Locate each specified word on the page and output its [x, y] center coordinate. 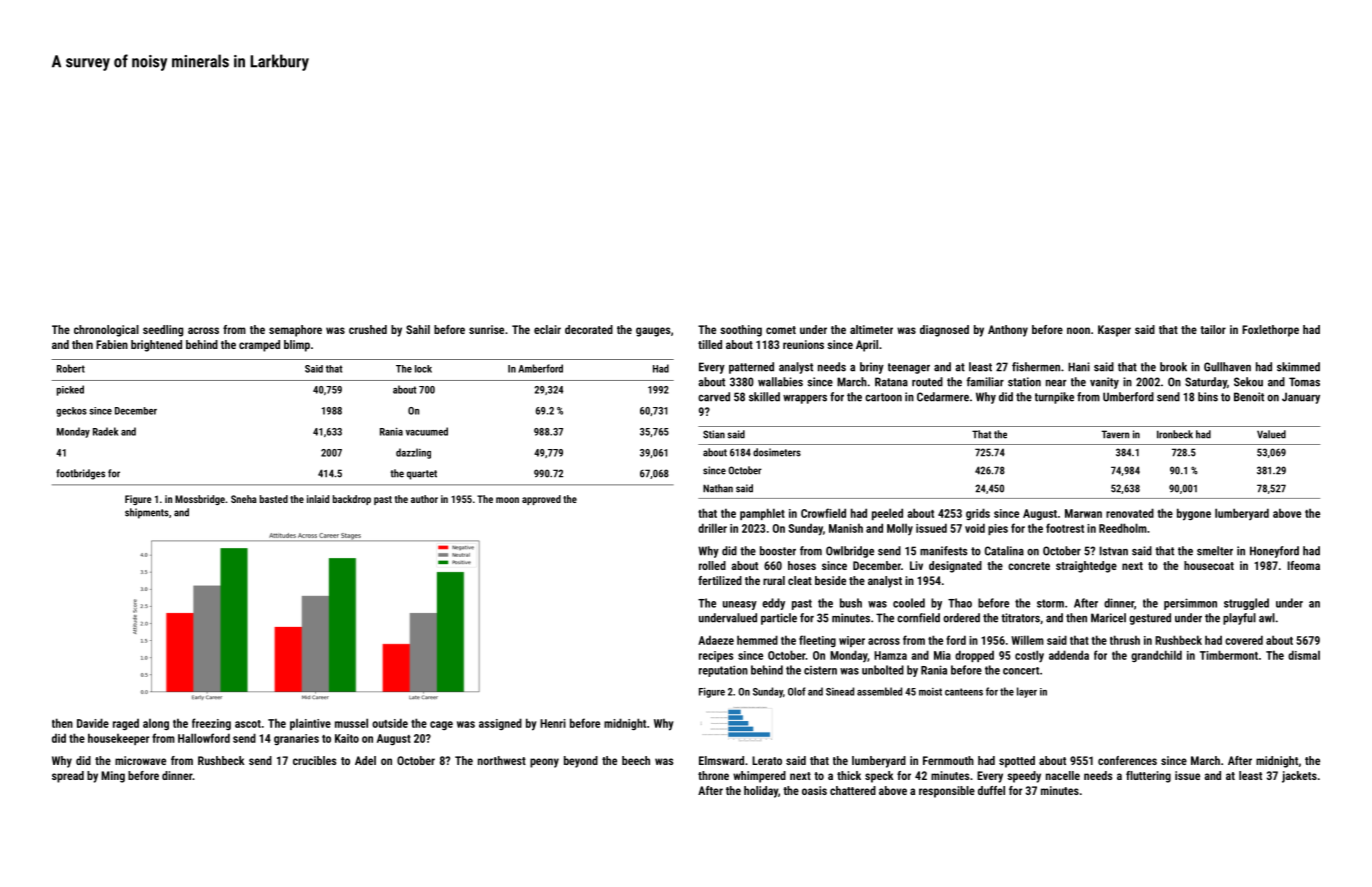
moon [507, 500]
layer [1027, 692]
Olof [796, 691]
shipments [147, 513]
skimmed [1298, 367]
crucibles [314, 760]
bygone [1194, 514]
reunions [803, 344]
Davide [93, 723]
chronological [106, 331]
